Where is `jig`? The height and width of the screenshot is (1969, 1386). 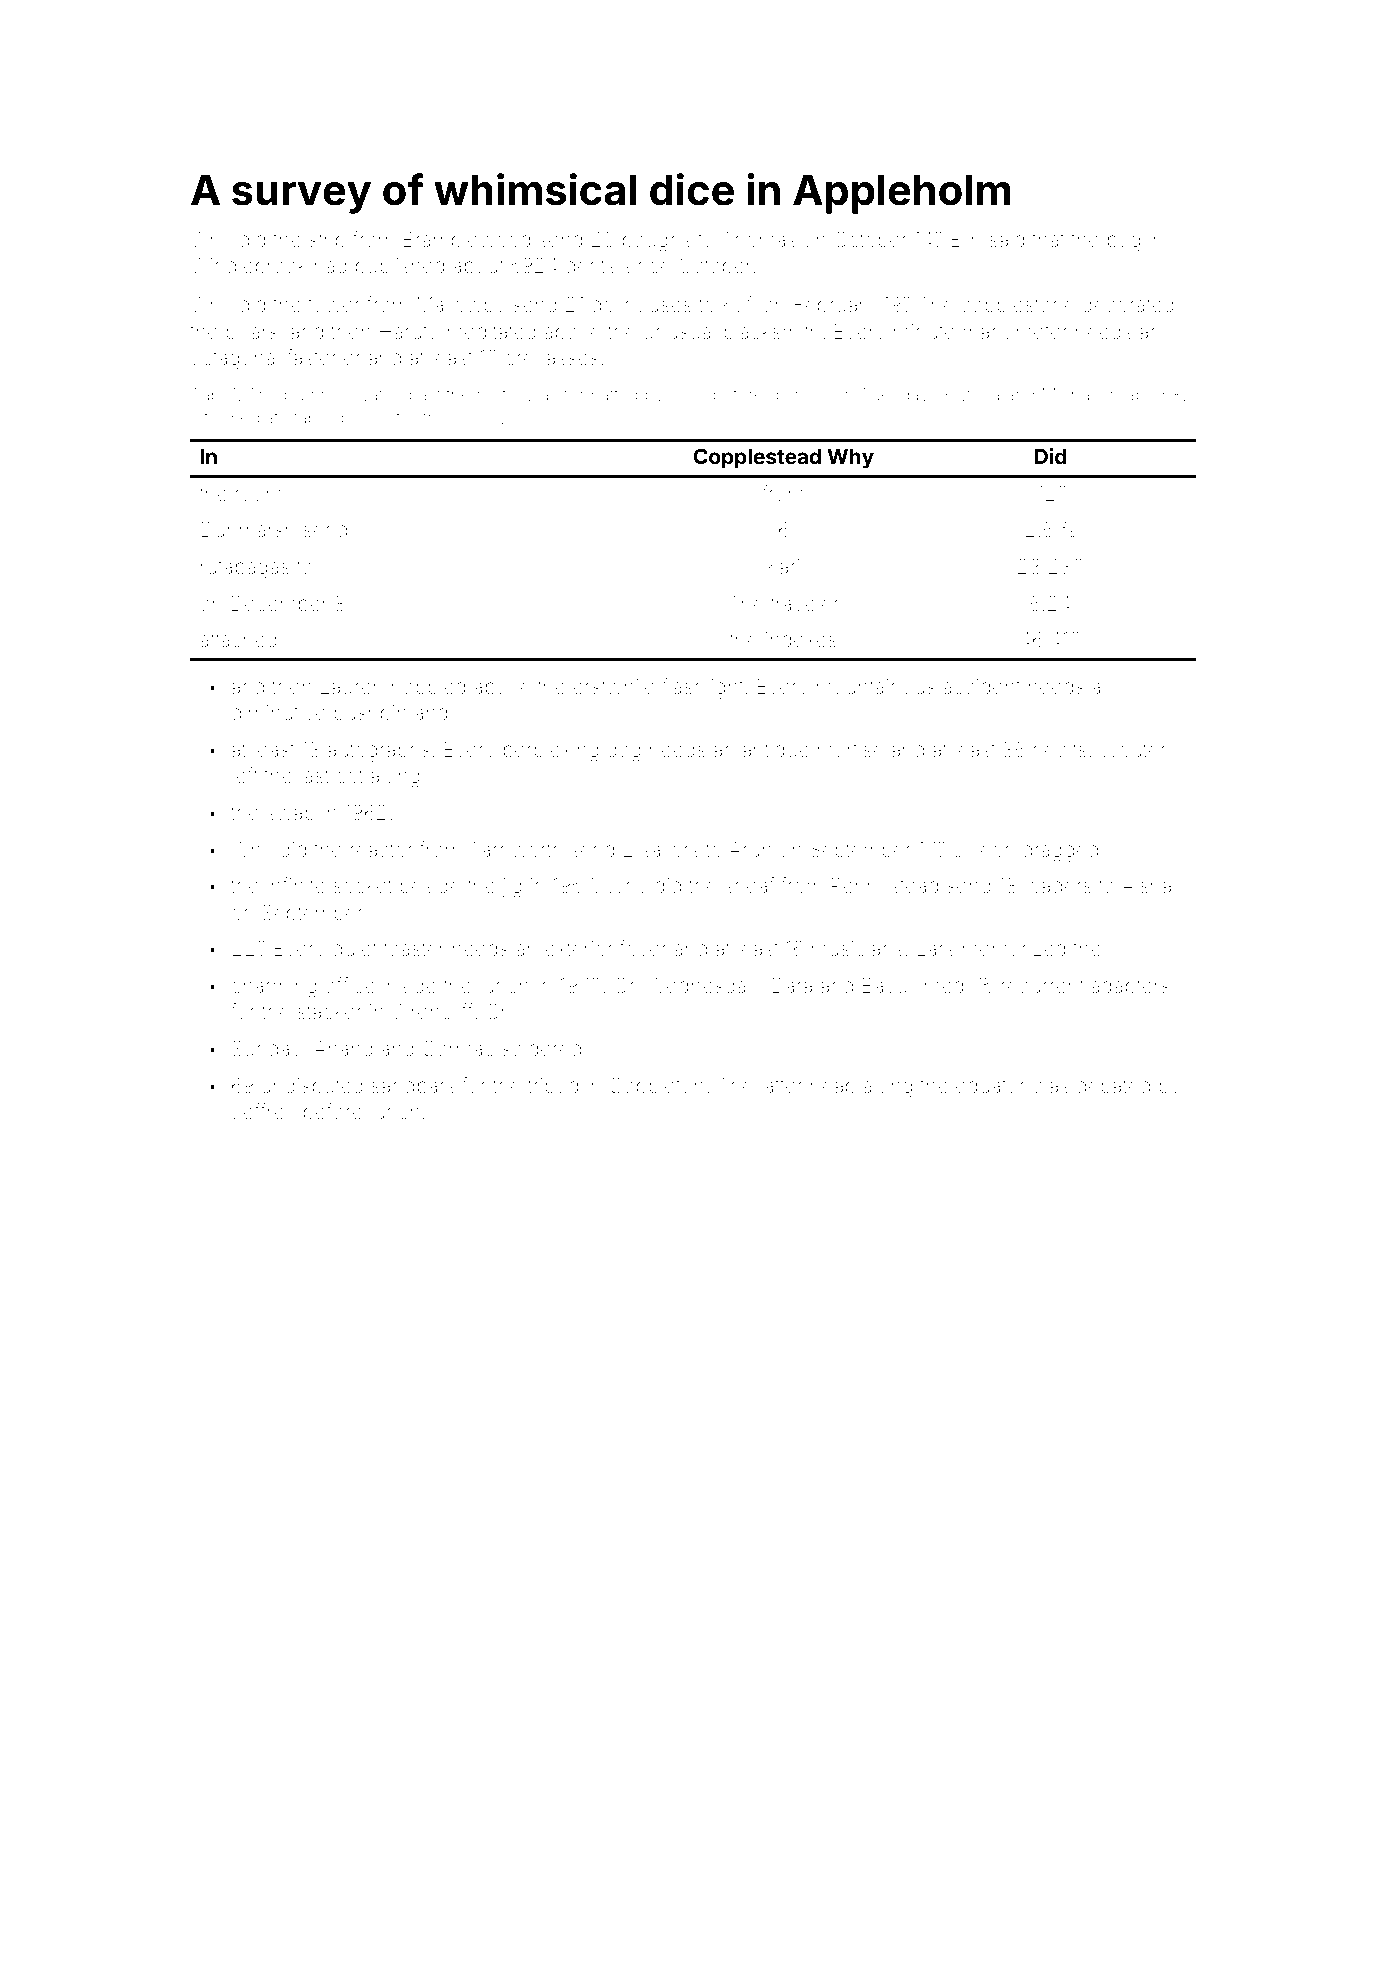
jig is located at coordinates (512, 888).
